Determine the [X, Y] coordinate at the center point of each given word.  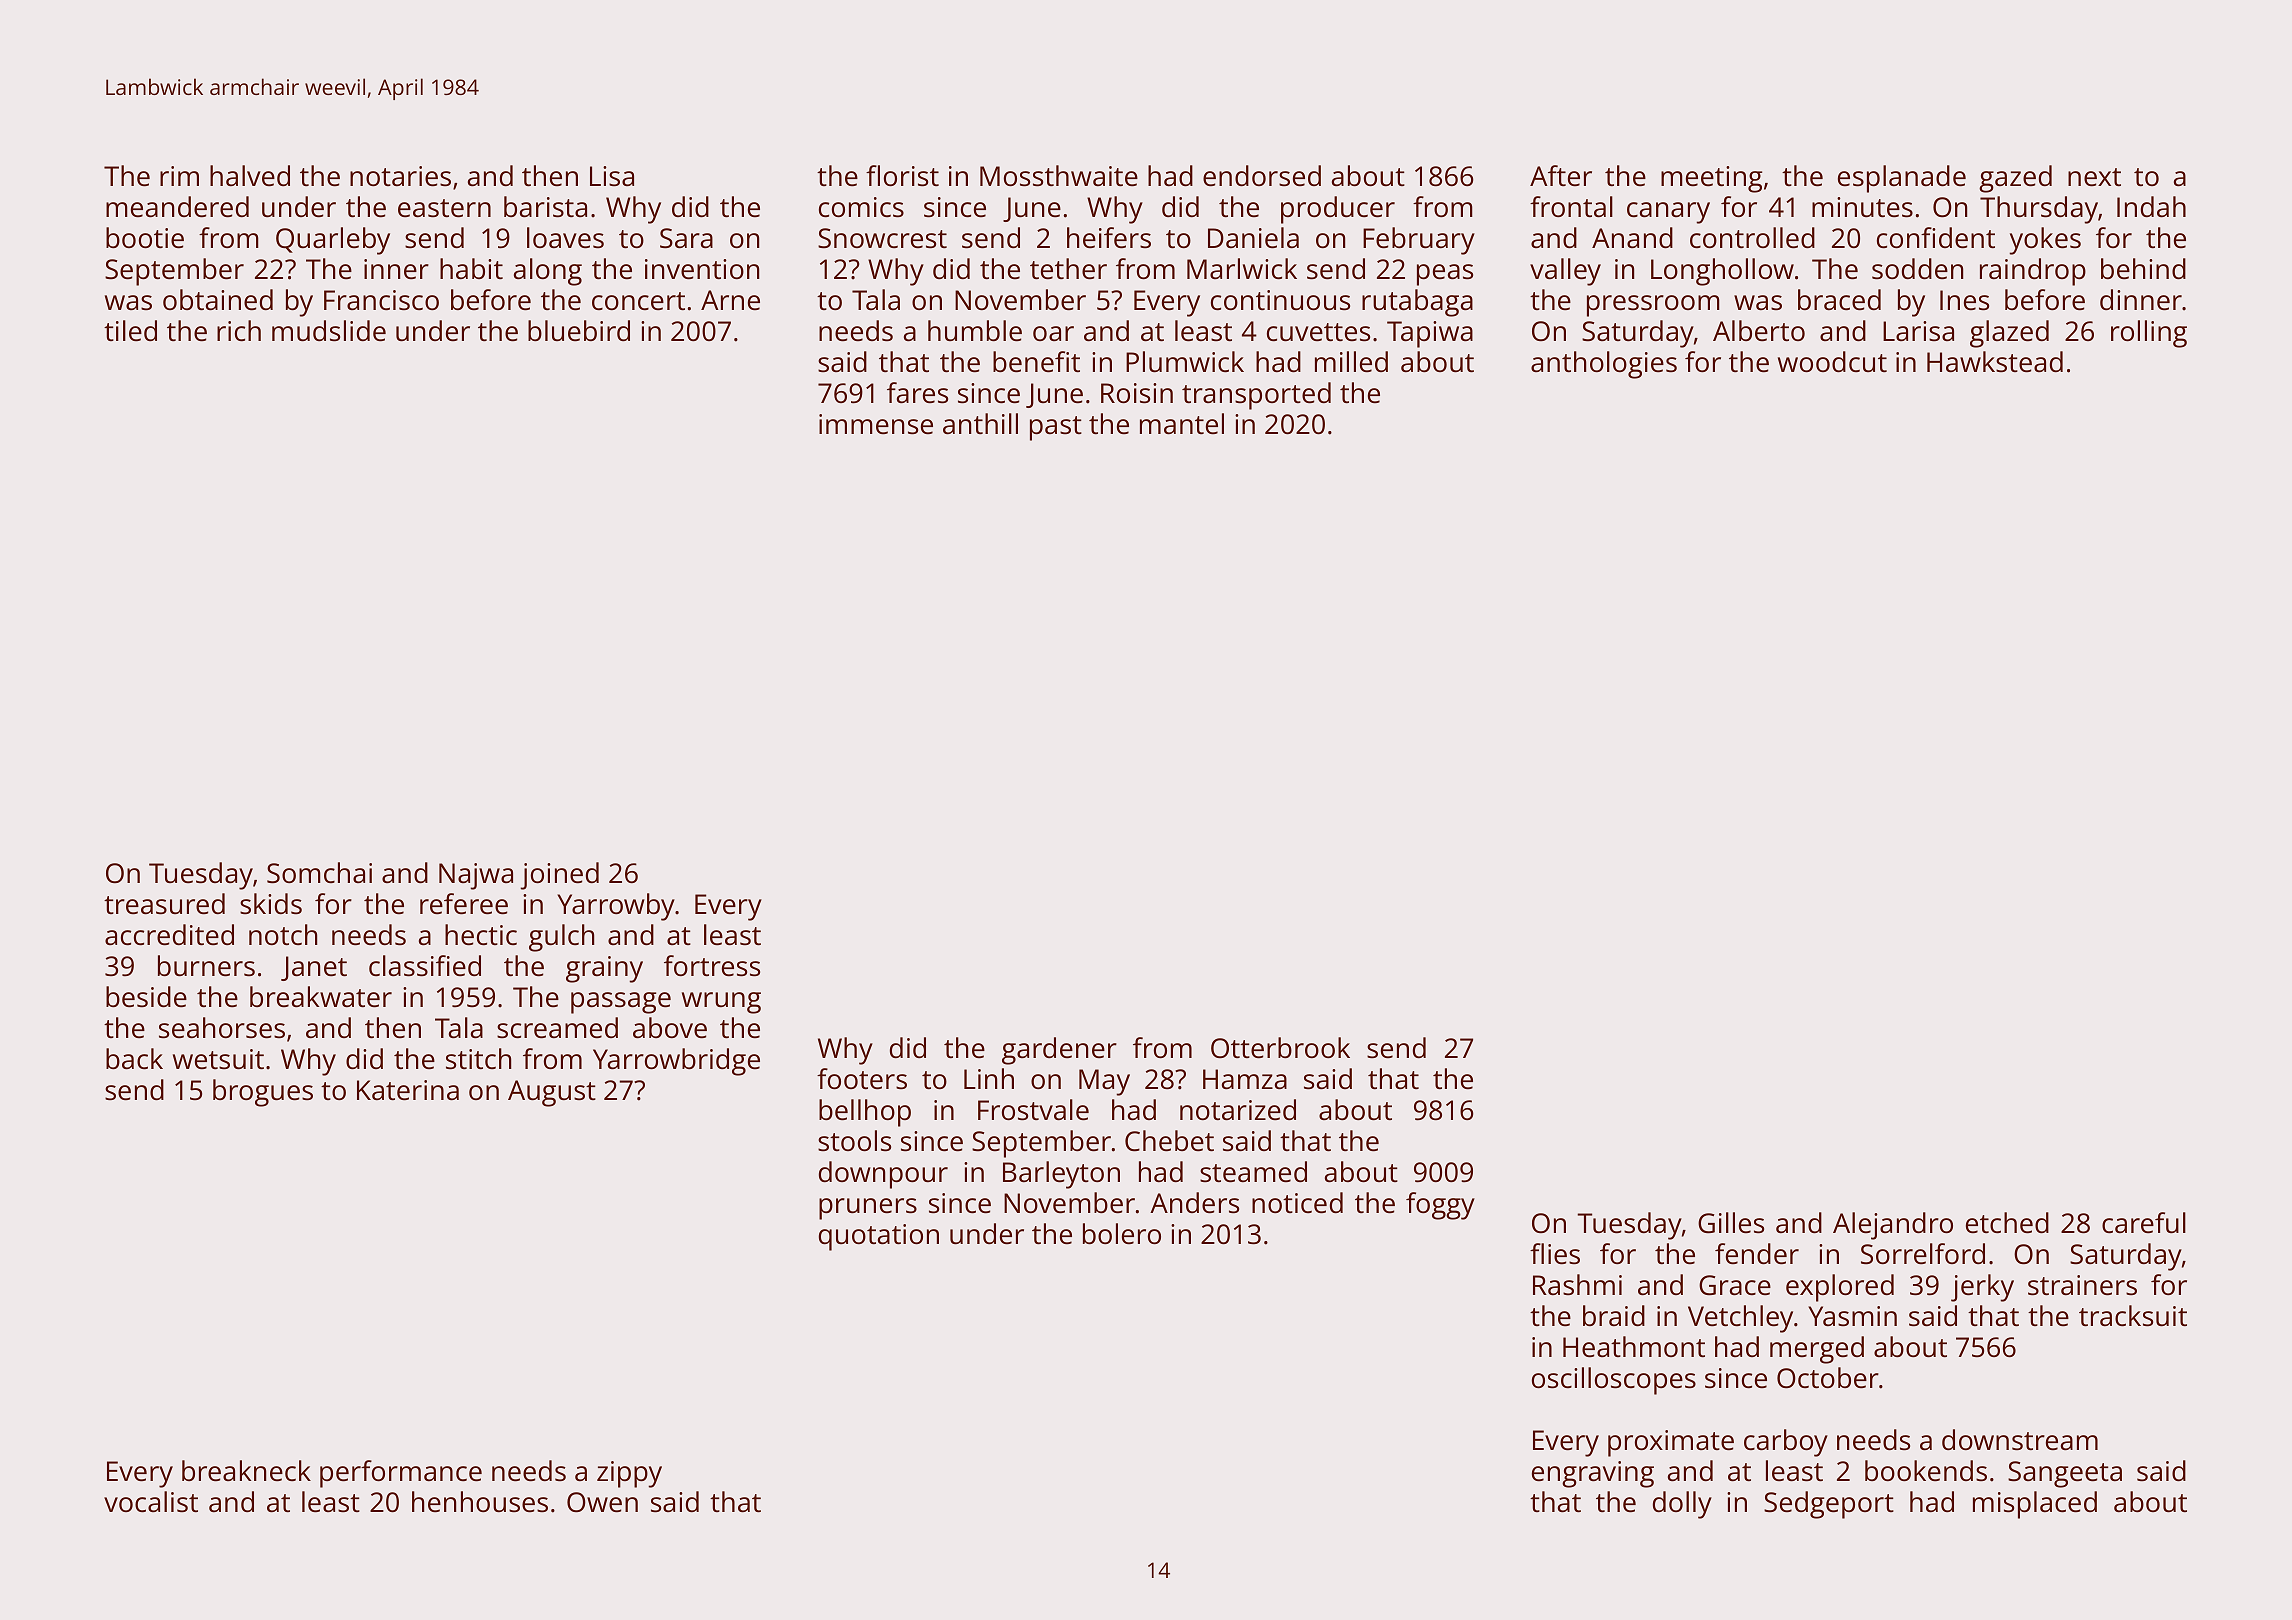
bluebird [579, 331]
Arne [730, 300]
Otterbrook [1280, 1048]
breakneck [246, 1471]
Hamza [1245, 1079]
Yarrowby [616, 907]
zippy [629, 1474]
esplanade [1902, 179]
